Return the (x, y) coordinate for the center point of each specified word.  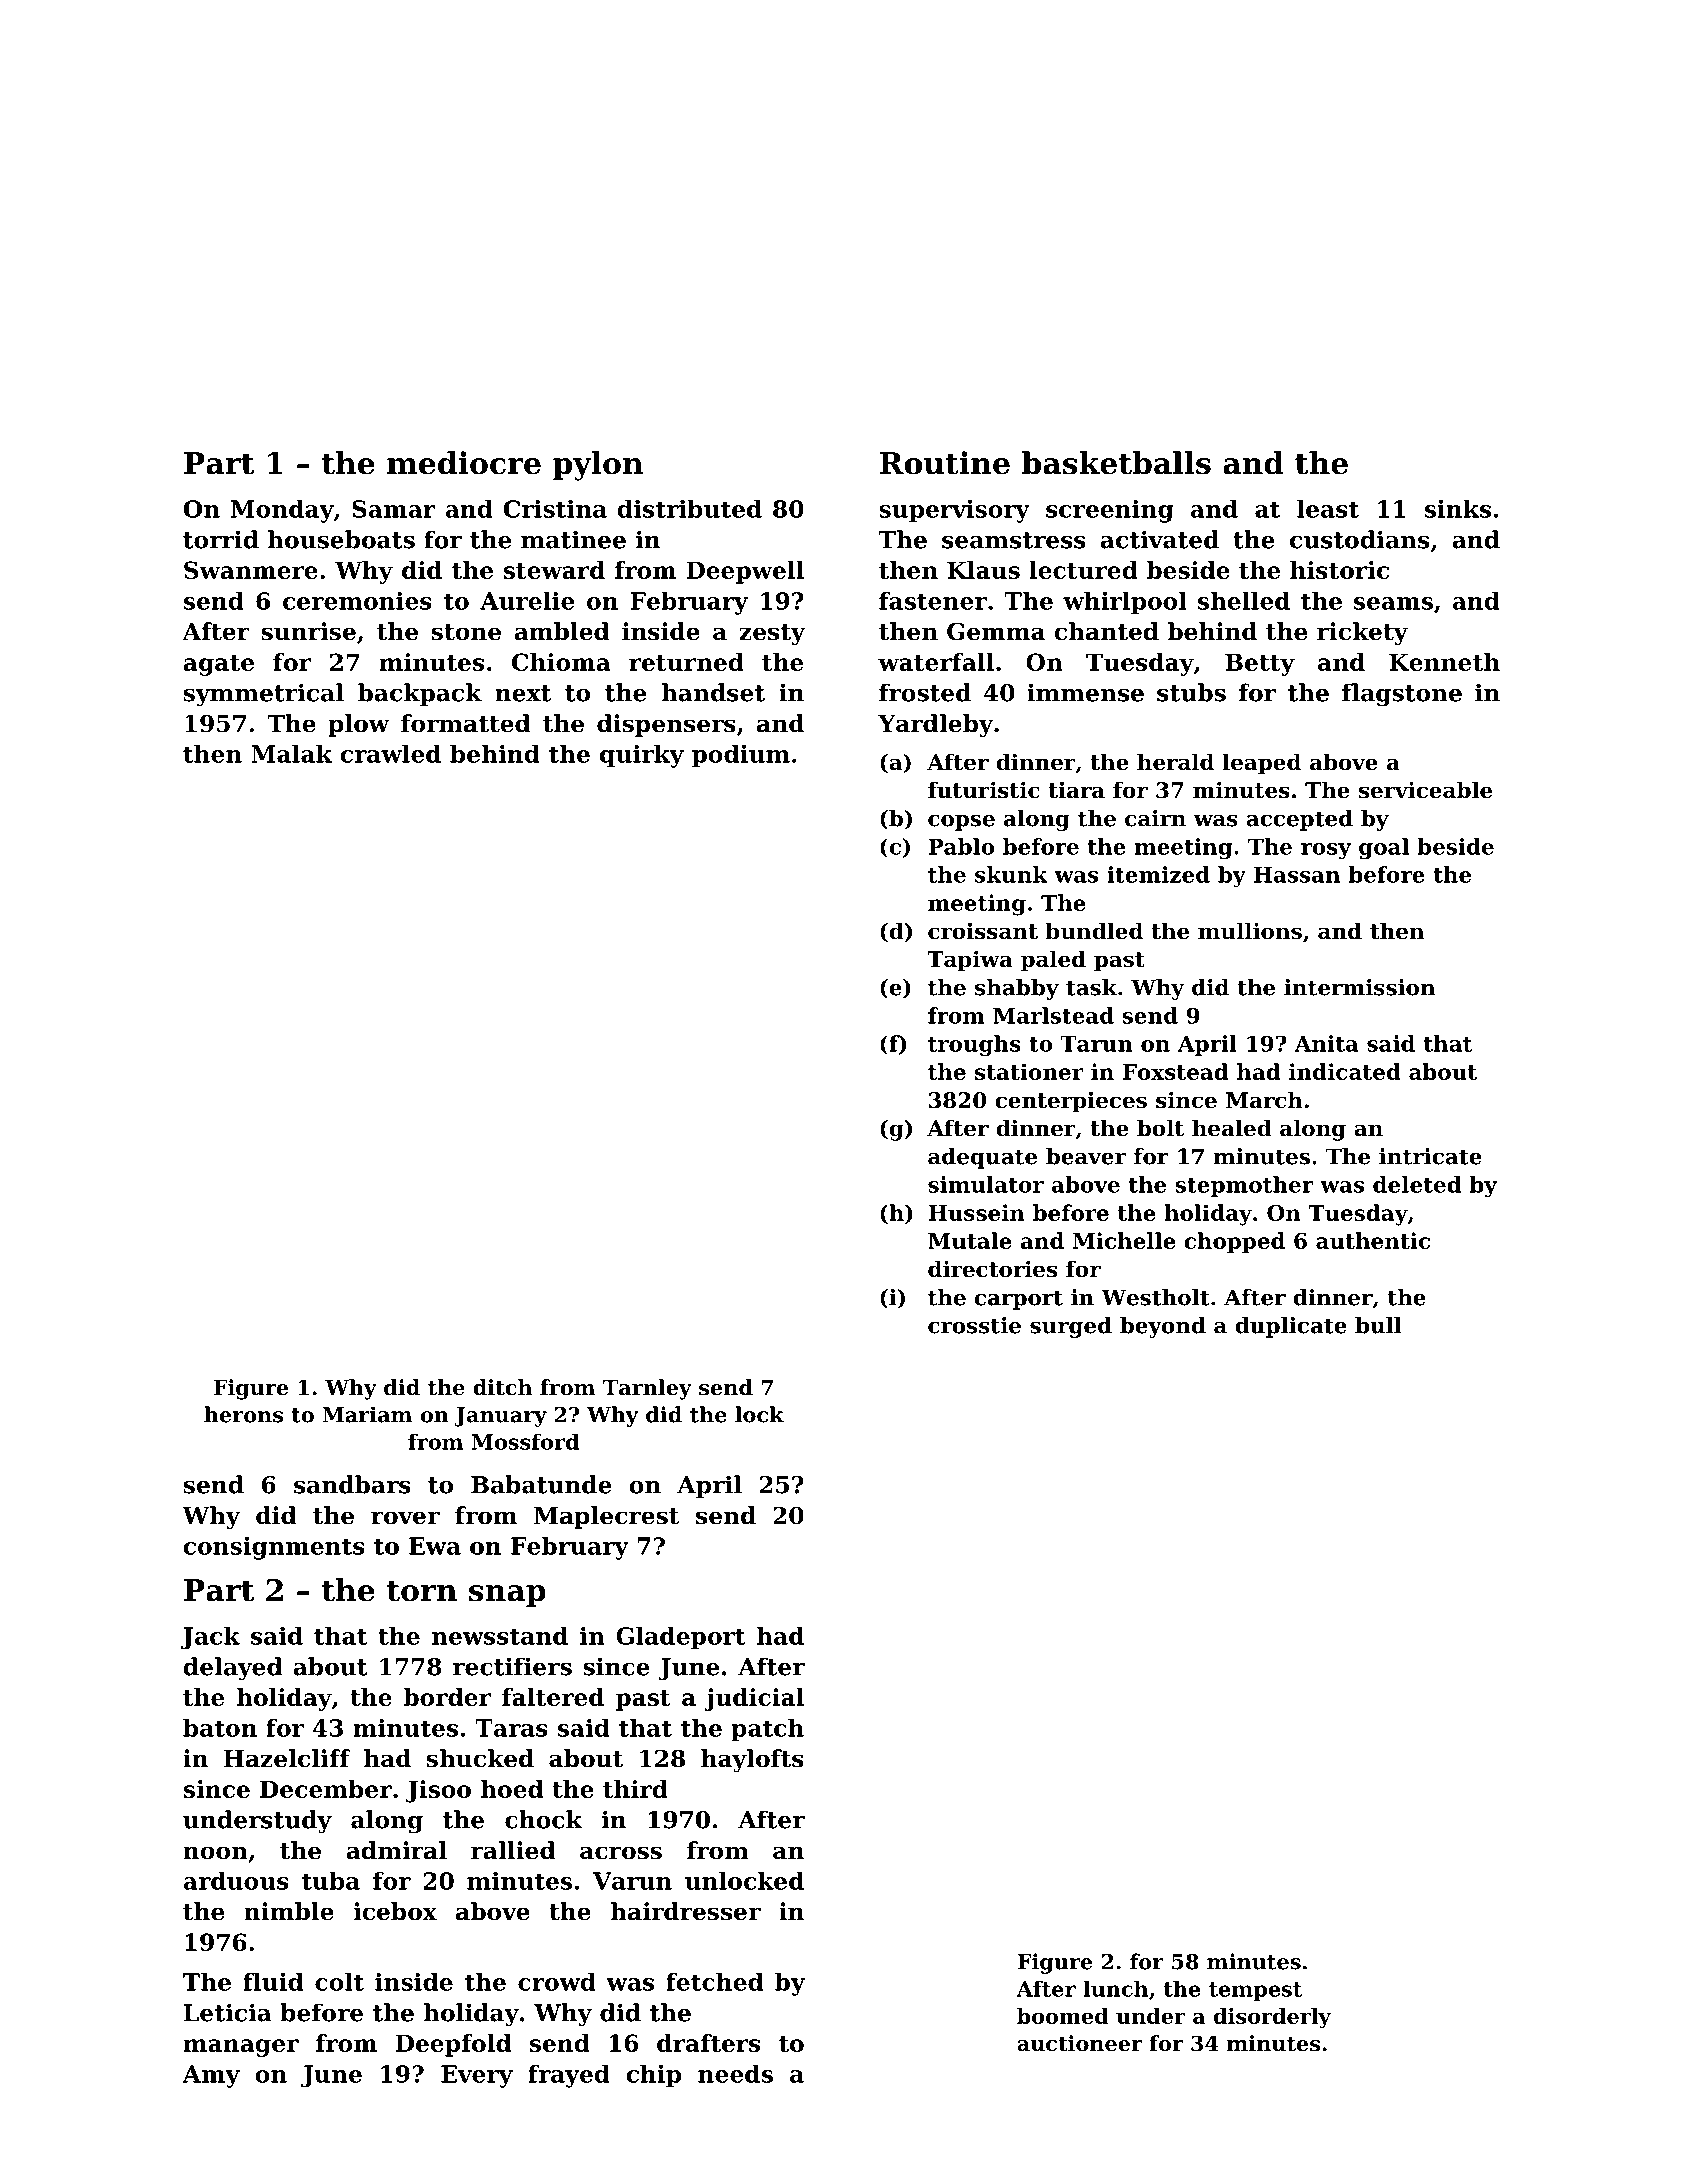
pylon (598, 466)
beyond (1163, 1327)
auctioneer (1079, 2043)
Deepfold (453, 2045)
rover (405, 1518)
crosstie (974, 1325)
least (1328, 508)
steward (554, 570)
